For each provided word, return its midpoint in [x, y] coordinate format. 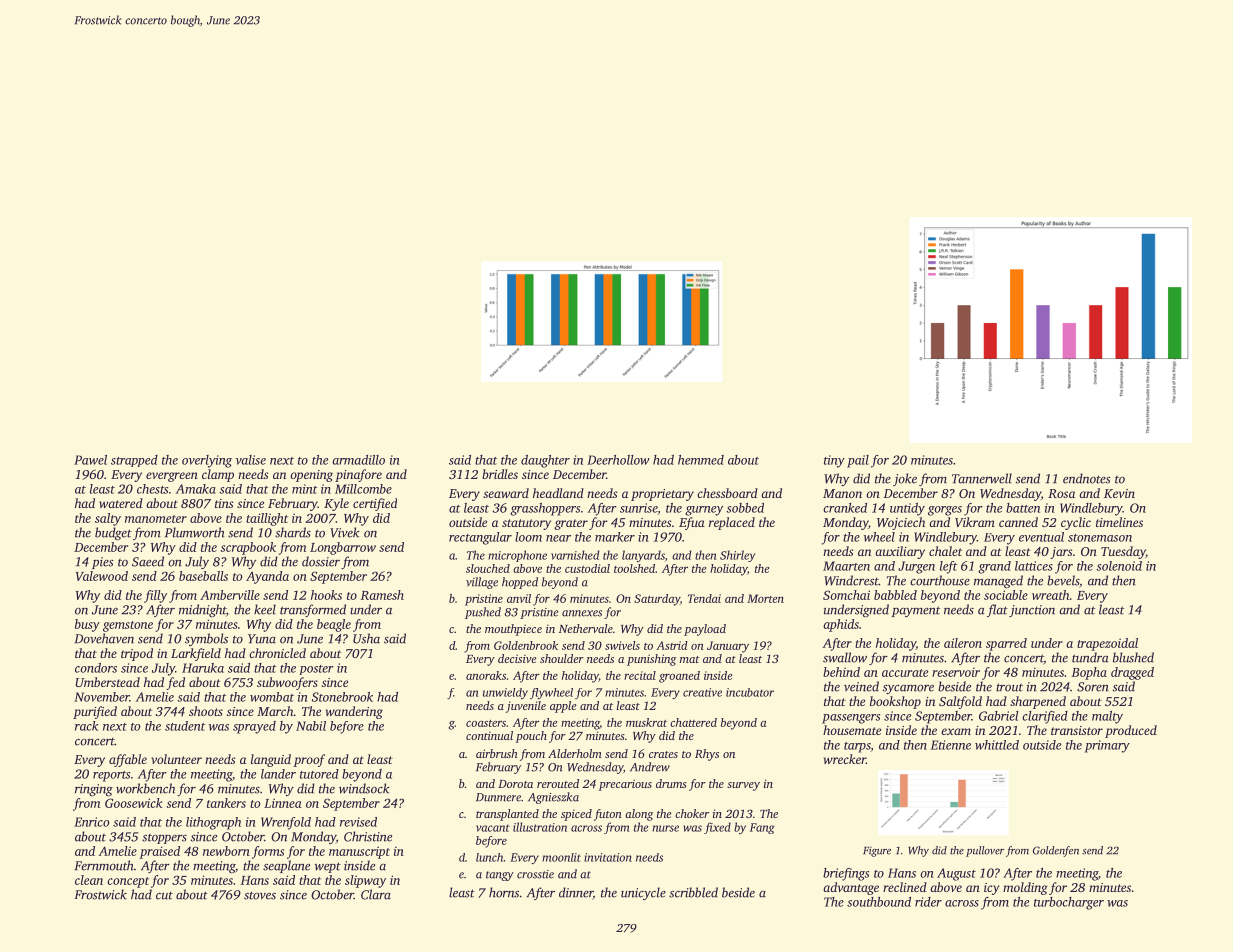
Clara [376, 894]
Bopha [1089, 673]
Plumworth [195, 532]
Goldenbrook [526, 645]
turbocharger [1069, 903]
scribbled [693, 892]
